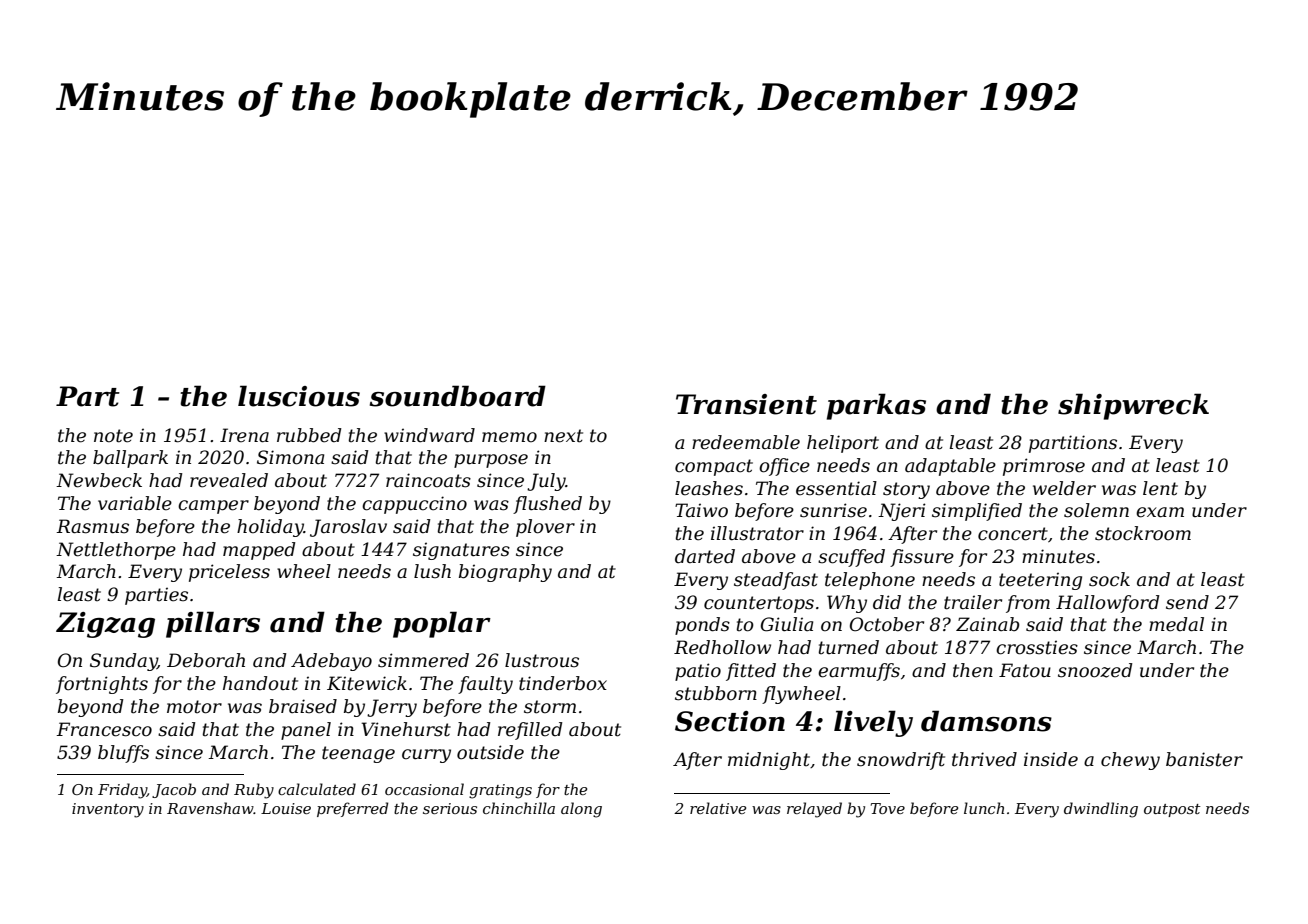  Describe the element at coordinates (299, 396) in the page. I see `luscious` at that location.
